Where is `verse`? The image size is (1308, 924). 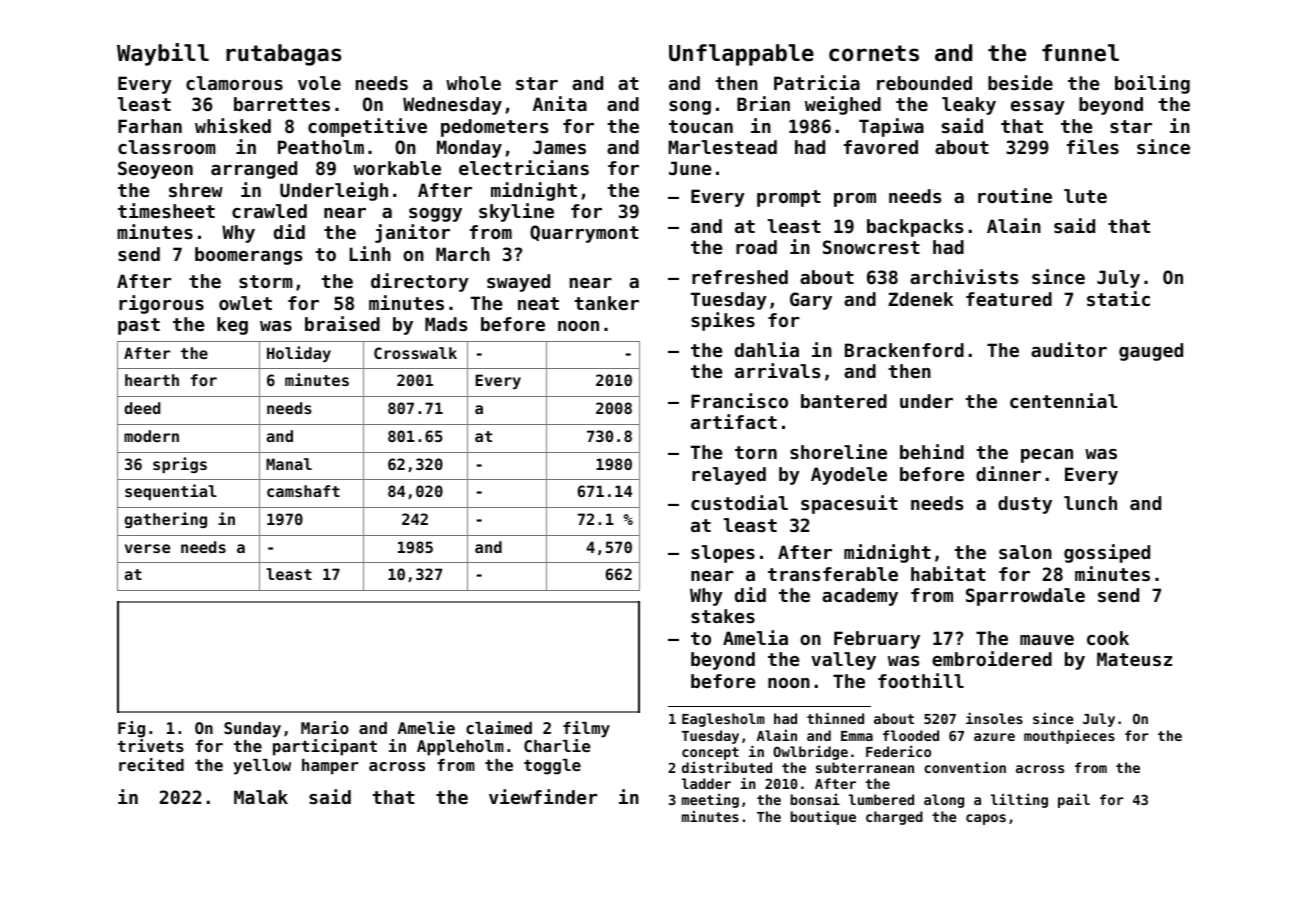 verse is located at coordinates (147, 548).
